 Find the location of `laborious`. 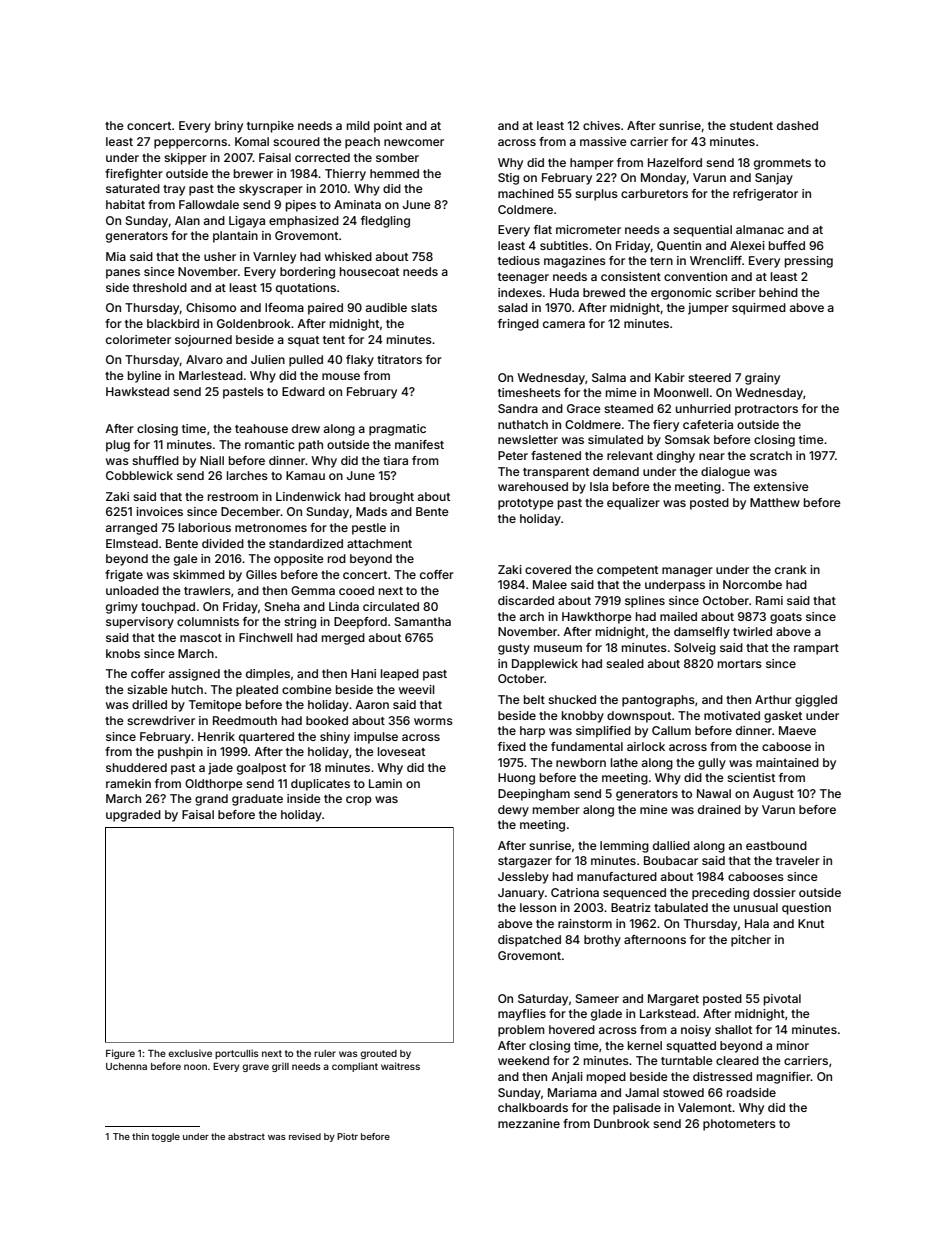

laborious is located at coordinates (205, 527).
